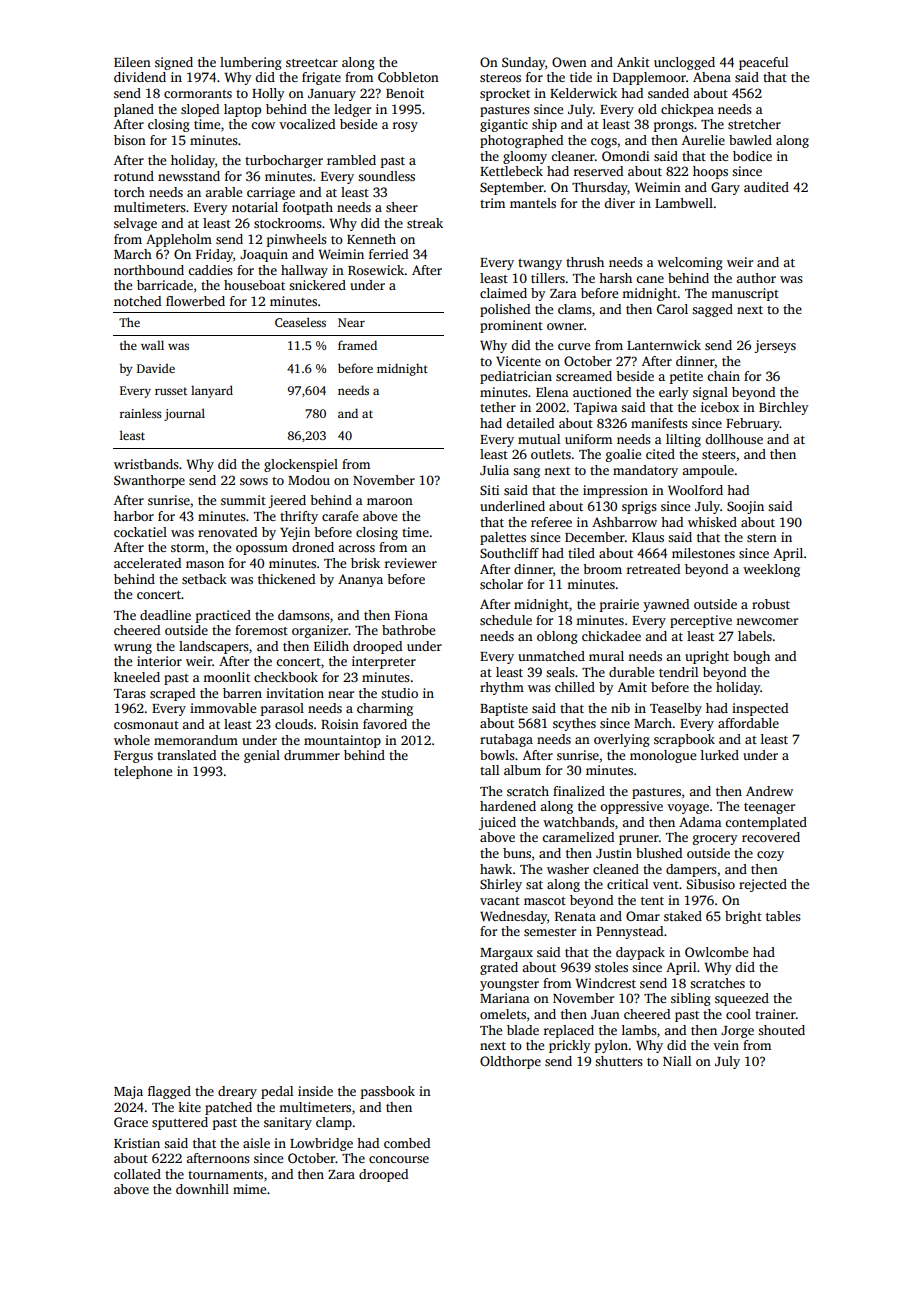 This image has width=924, height=1308. What do you see at coordinates (202, 1189) in the image?
I see `downhill` at bounding box center [202, 1189].
